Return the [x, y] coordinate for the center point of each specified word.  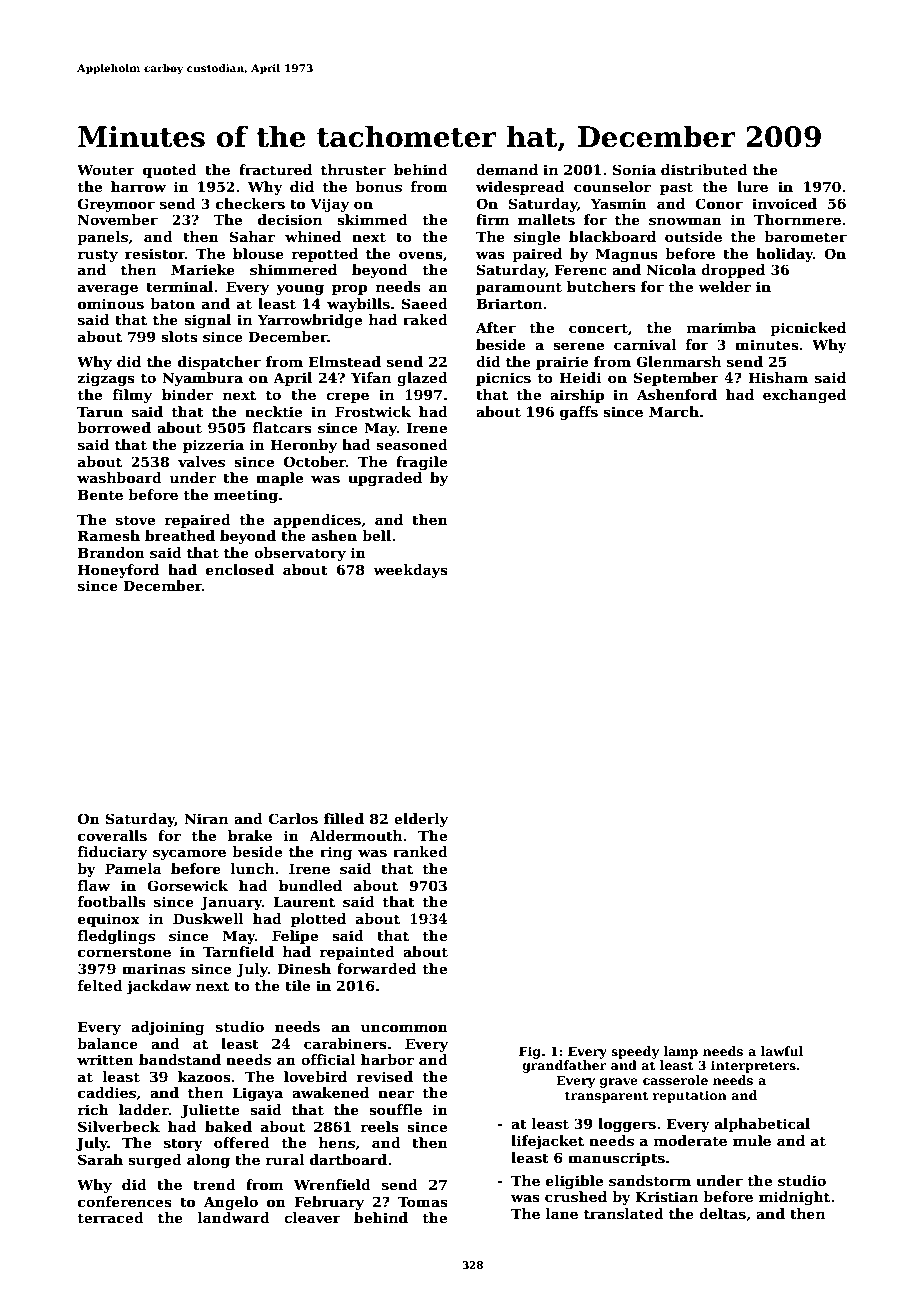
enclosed [240, 569]
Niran [206, 818]
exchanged [804, 396]
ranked [420, 851]
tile [297, 985]
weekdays [410, 571]
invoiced [784, 203]
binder [187, 394]
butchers [601, 286]
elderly [421, 820]
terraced [110, 1217]
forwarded [376, 968]
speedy [635, 1052]
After [496, 327]
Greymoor [116, 205]
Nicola [671, 269]
